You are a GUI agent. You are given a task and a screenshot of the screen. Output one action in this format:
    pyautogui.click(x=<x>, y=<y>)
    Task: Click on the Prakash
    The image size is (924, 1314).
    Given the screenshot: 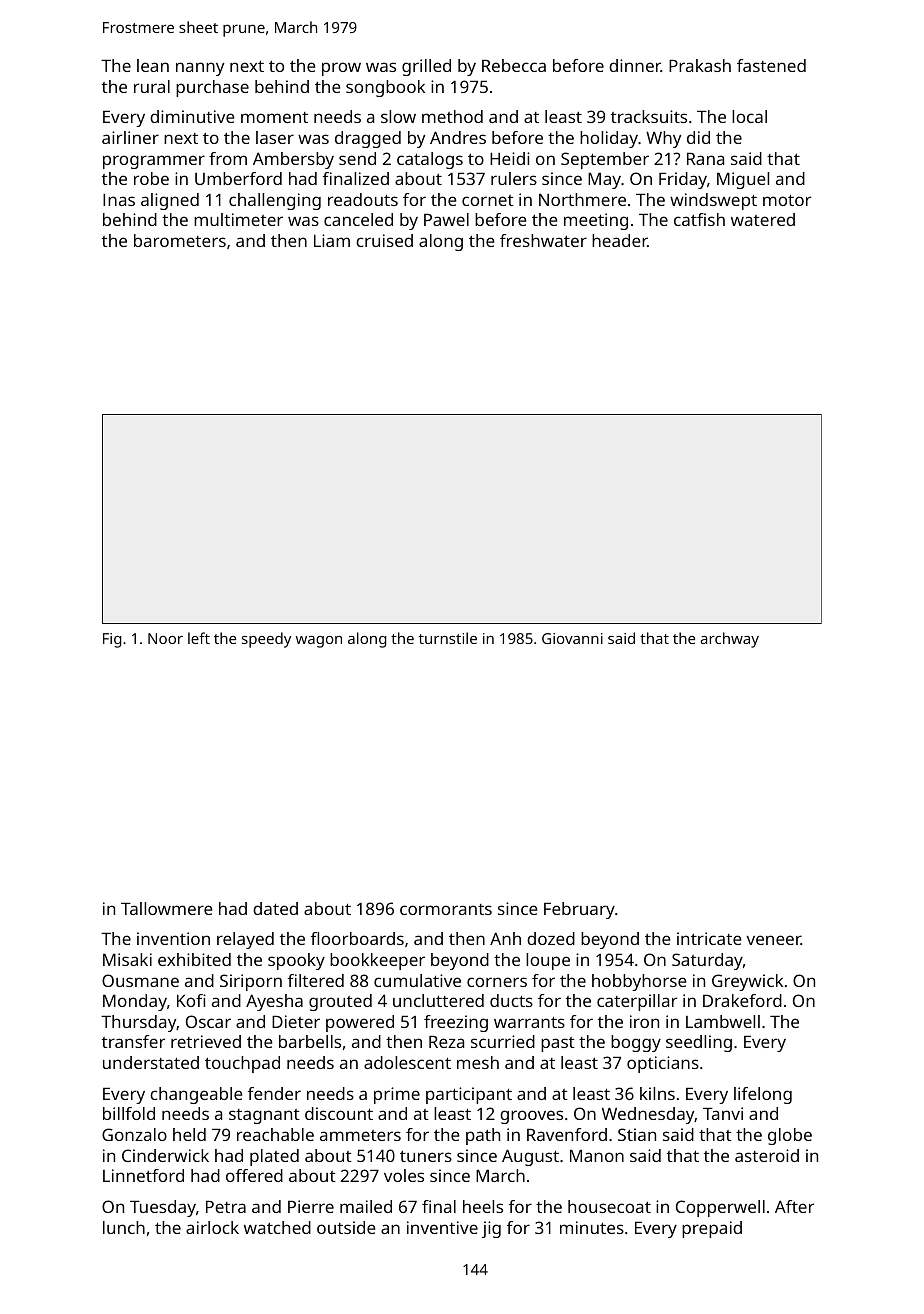 What is the action you would take?
    pyautogui.click(x=700, y=65)
